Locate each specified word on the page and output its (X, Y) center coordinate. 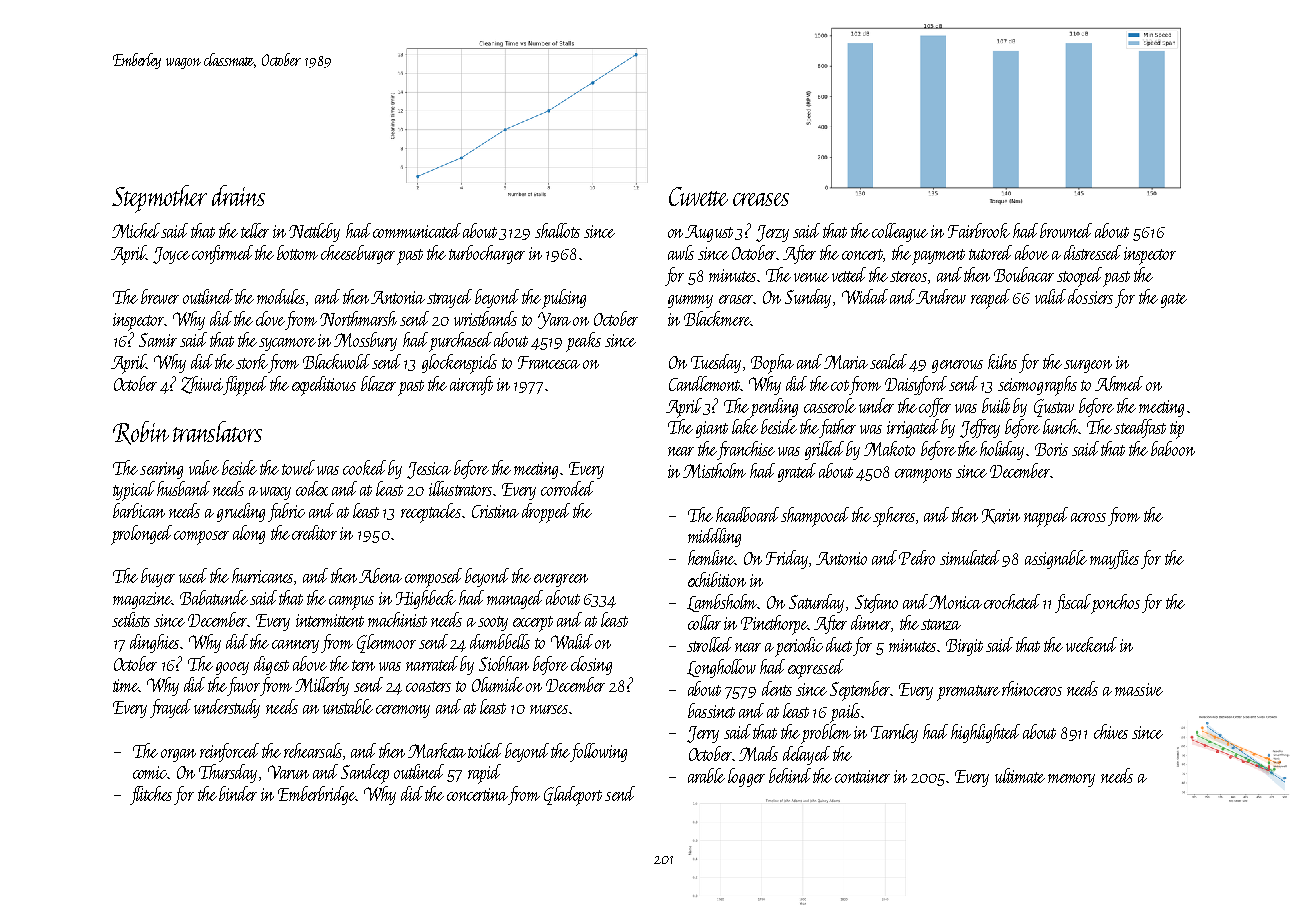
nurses (549, 709)
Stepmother (159, 199)
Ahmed (1119, 383)
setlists (131, 619)
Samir (158, 340)
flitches (151, 795)
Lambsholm (722, 603)
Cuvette (698, 196)
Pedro (917, 557)
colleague (900, 232)
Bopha (772, 364)
